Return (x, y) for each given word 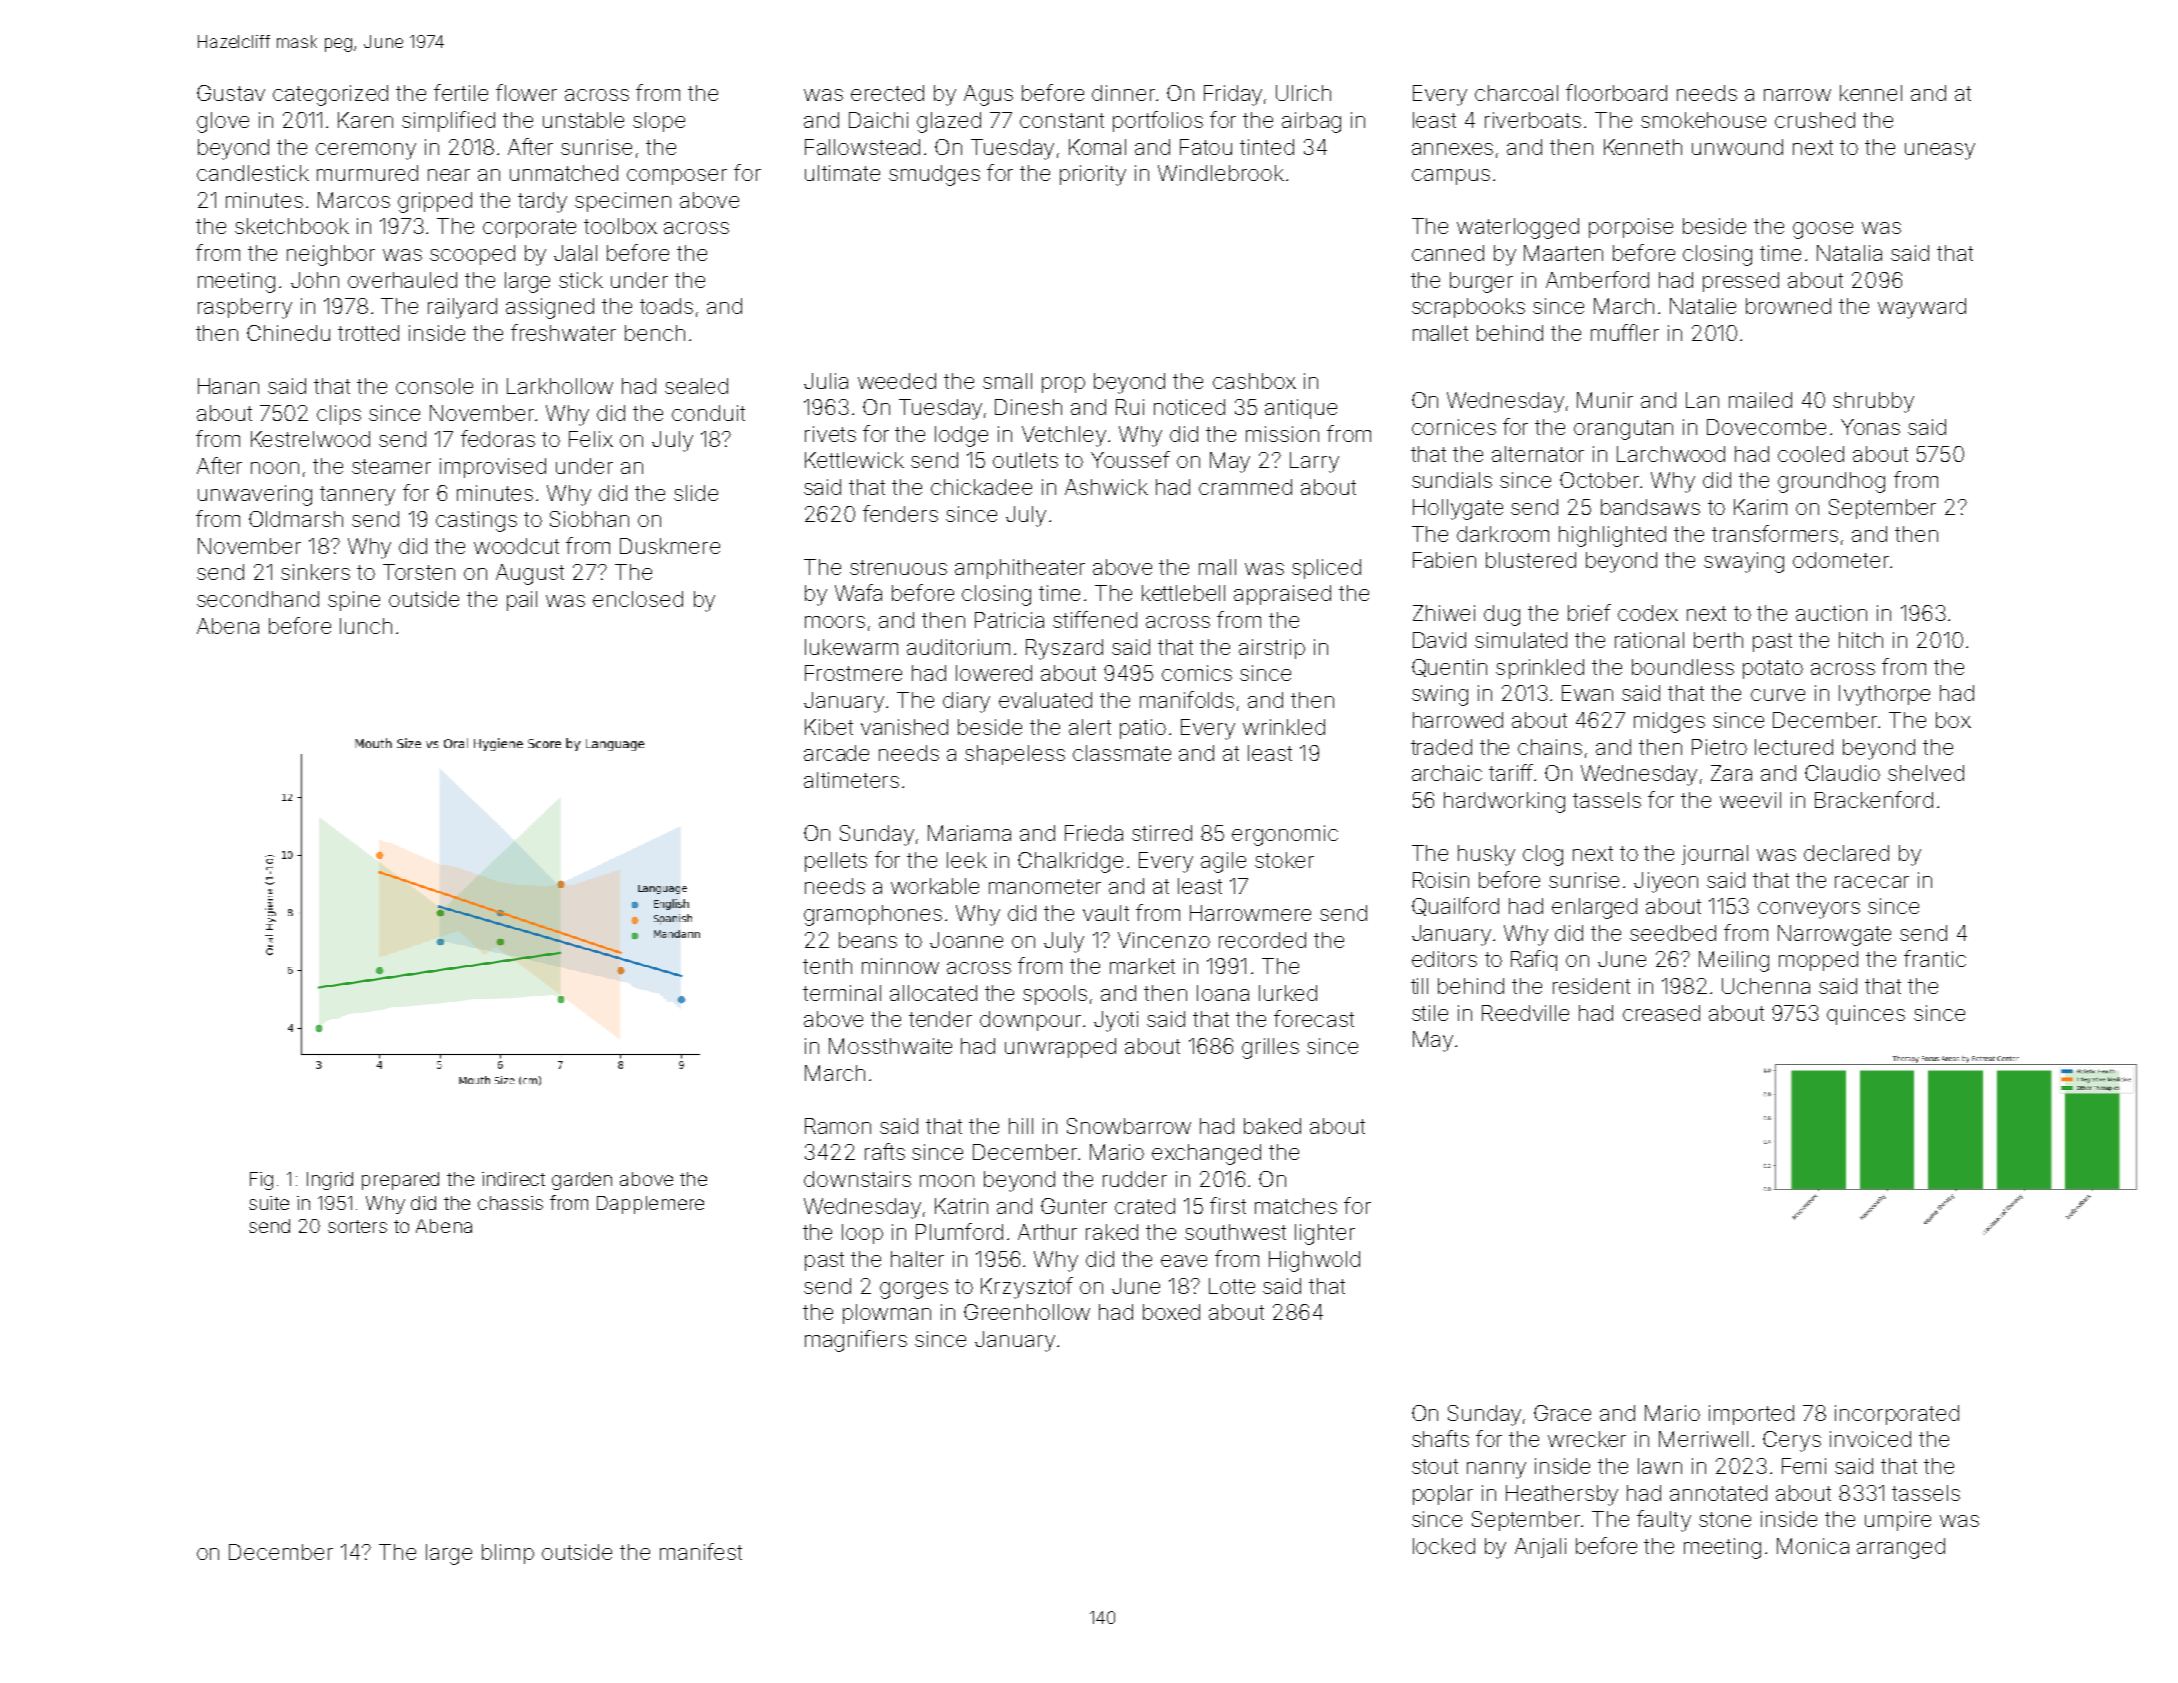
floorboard (1616, 92)
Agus (988, 95)
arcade (836, 753)
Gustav (231, 93)
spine (354, 601)
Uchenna (1766, 986)
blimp (508, 1554)
